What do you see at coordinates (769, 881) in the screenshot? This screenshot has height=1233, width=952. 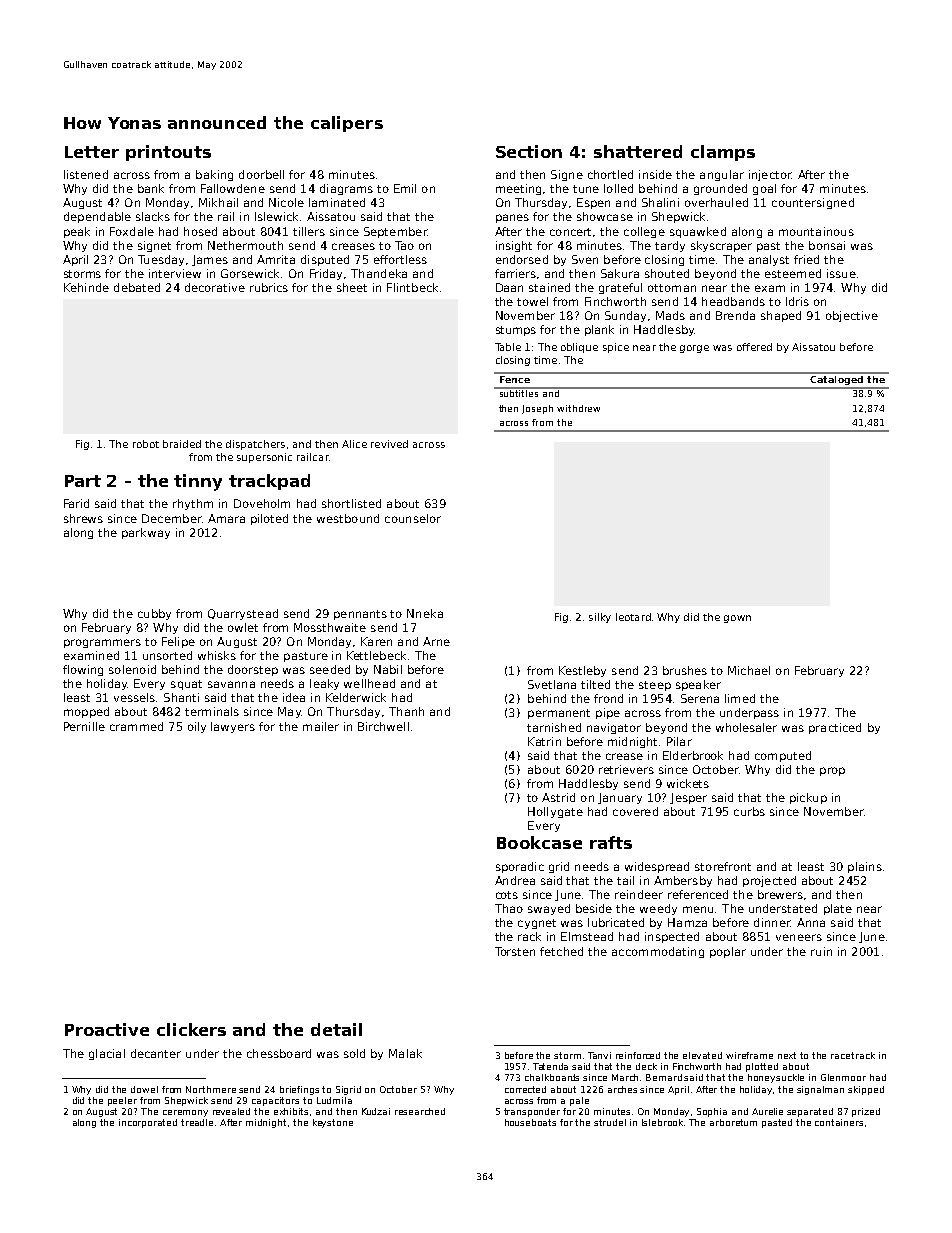 I see `projected` at bounding box center [769, 881].
